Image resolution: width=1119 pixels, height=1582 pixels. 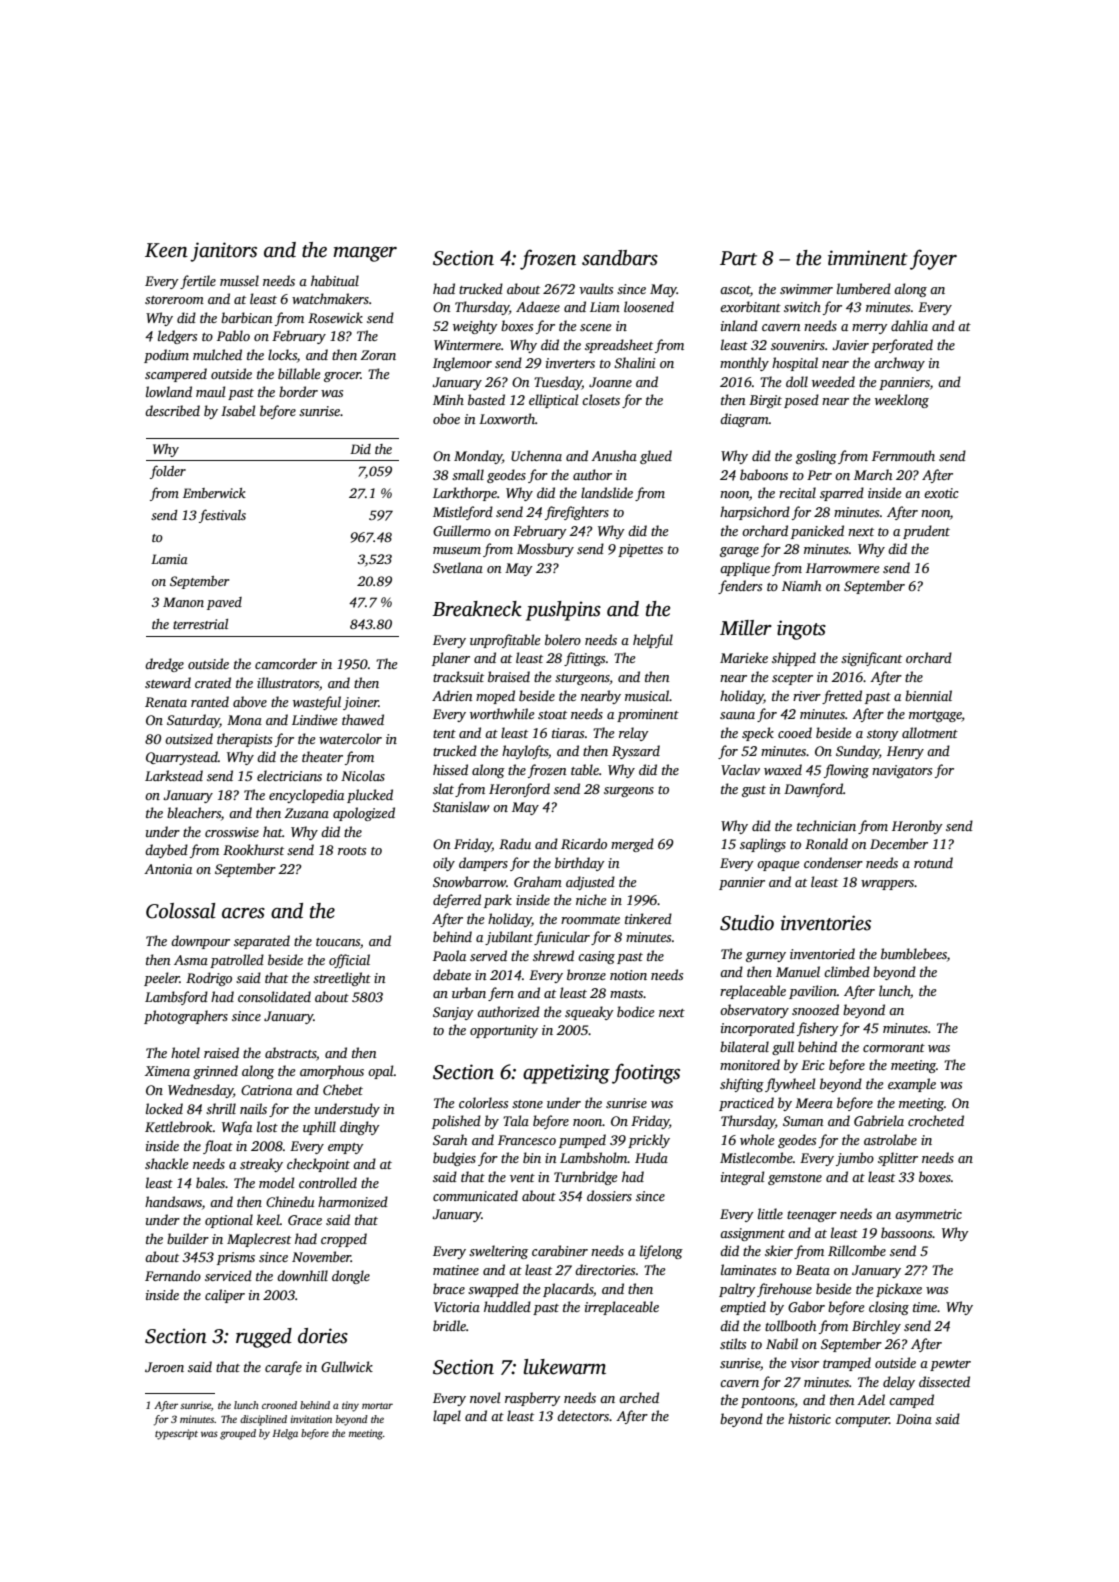 I want to click on archway, so click(x=899, y=364).
